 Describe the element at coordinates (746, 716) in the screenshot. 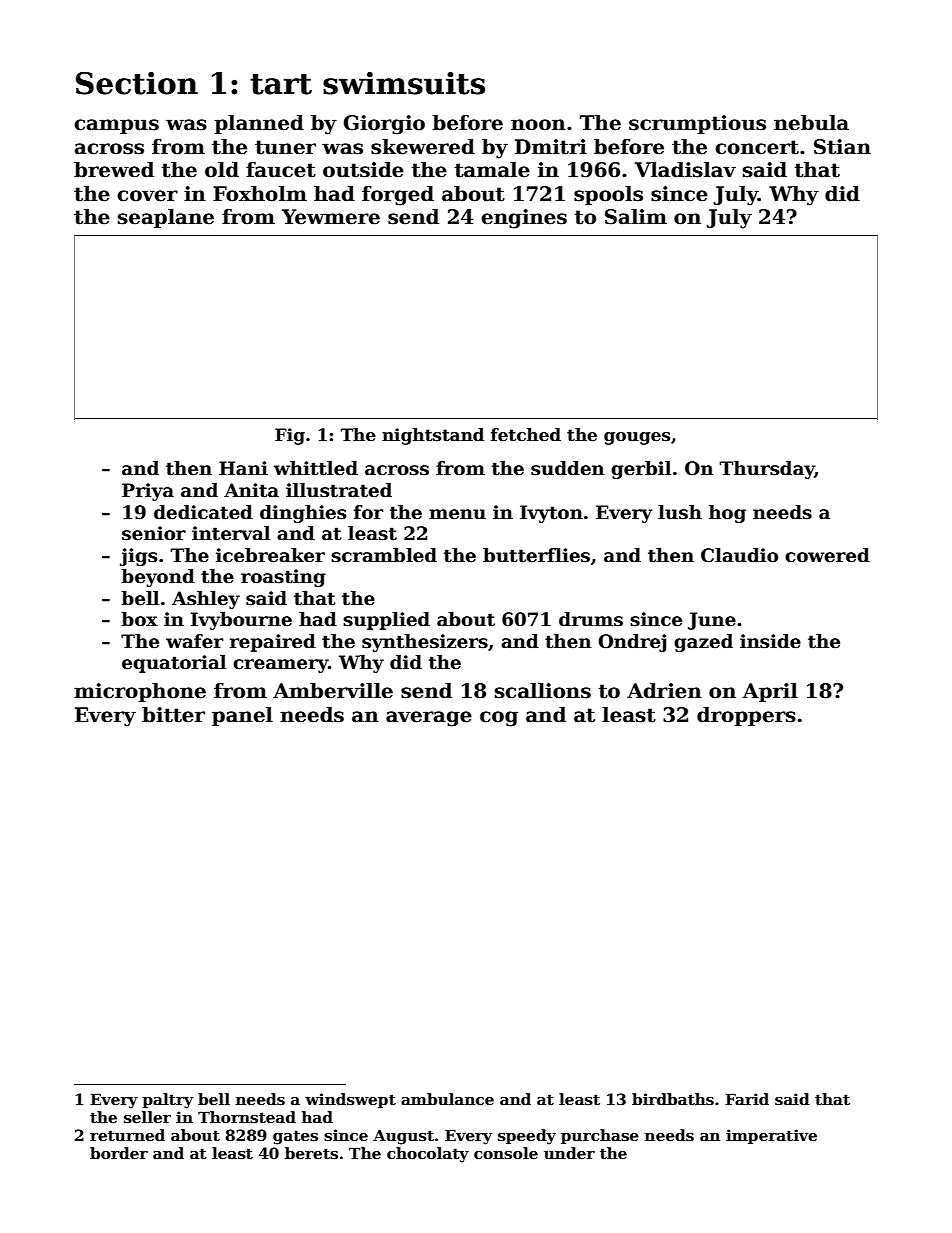

I see `droppers` at that location.
